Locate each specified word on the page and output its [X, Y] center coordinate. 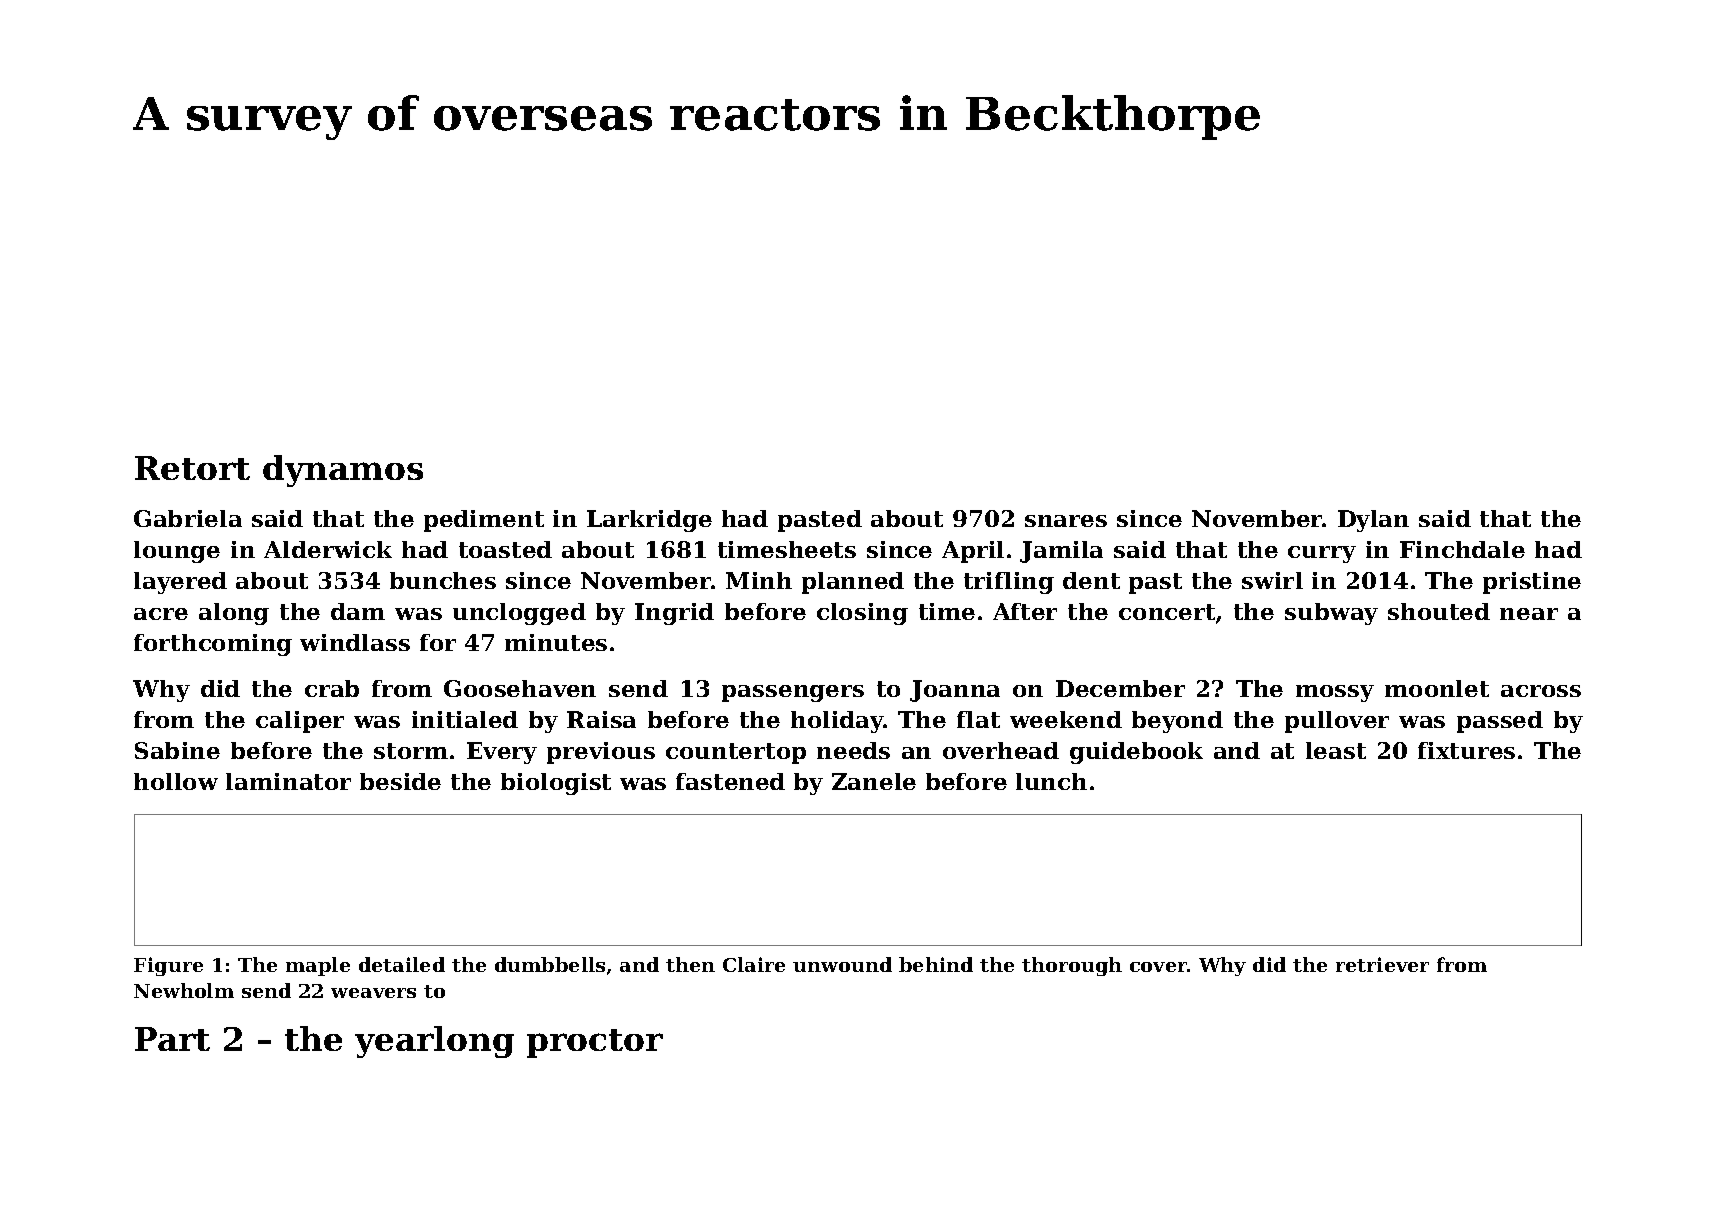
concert [1167, 612]
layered [180, 583]
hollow [176, 781]
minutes [556, 642]
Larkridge [649, 521]
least [1336, 750]
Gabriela [188, 518]
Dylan [1373, 521]
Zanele [874, 781]
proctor [595, 1043]
